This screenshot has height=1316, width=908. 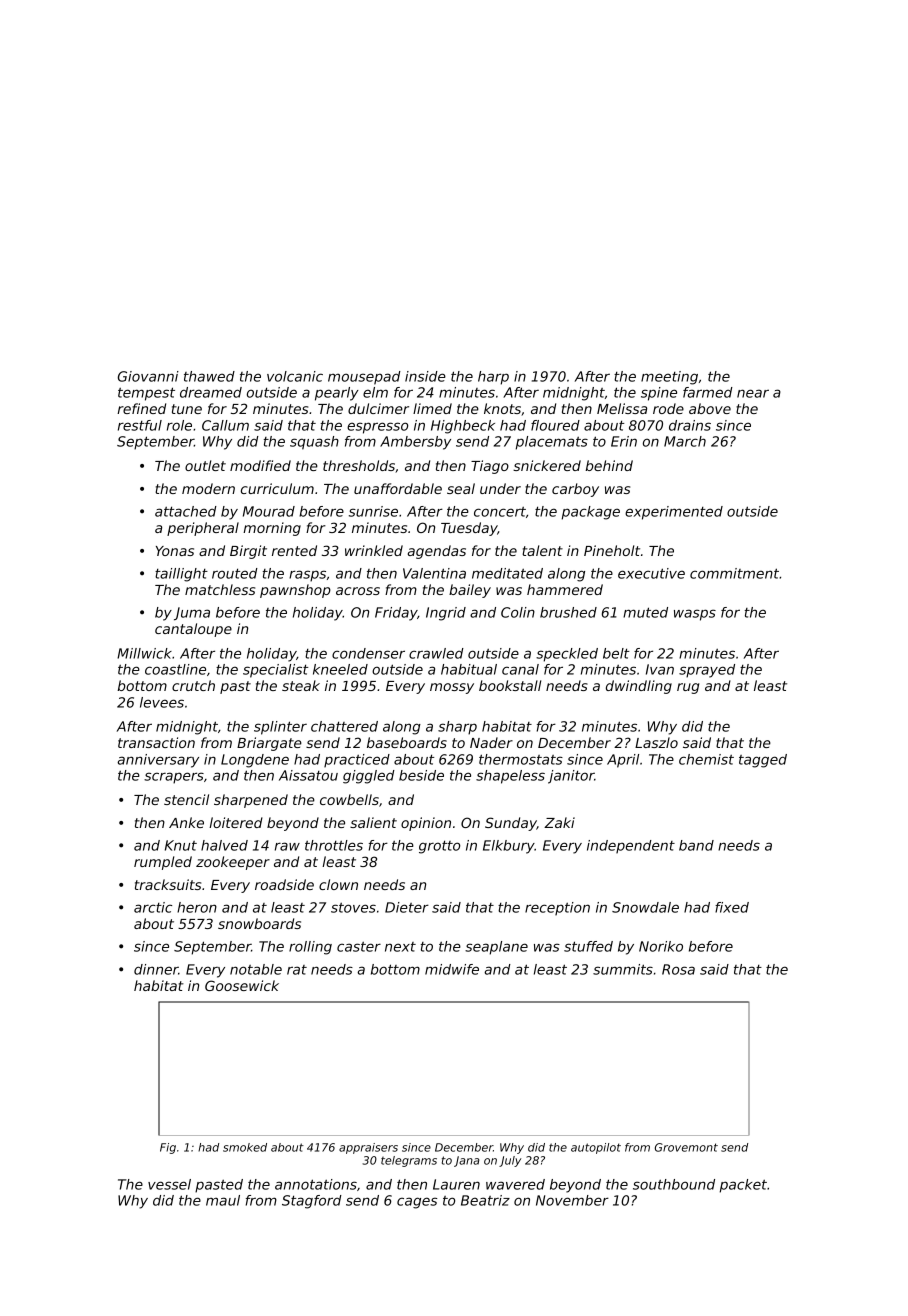 I want to click on telegrams, so click(x=409, y=1161).
